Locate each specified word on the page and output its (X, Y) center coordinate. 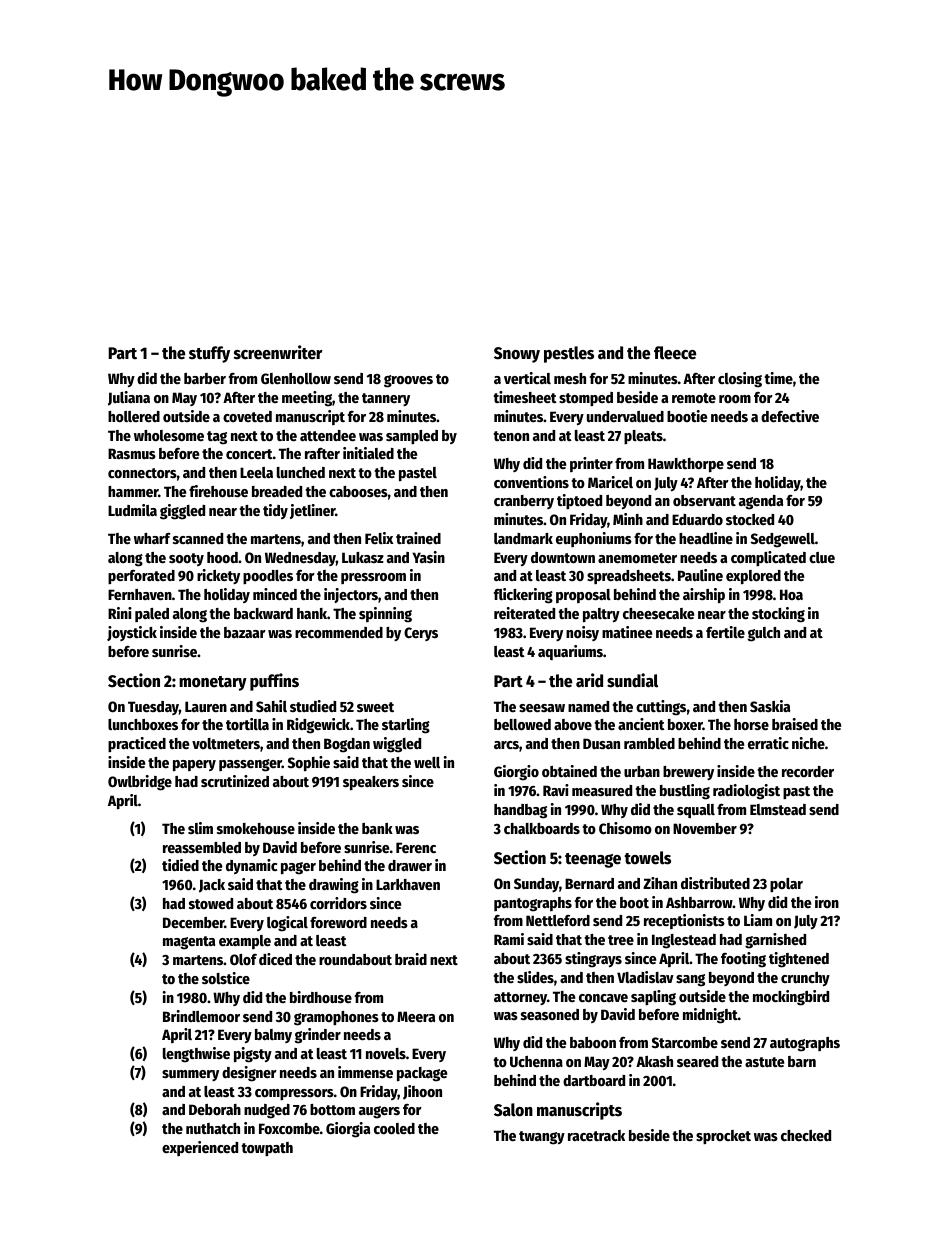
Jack (212, 886)
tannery (386, 399)
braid (411, 959)
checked (806, 1135)
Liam (758, 920)
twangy (542, 1138)
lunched (301, 472)
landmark (523, 538)
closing (740, 380)
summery (190, 1075)
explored (753, 577)
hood (222, 557)
